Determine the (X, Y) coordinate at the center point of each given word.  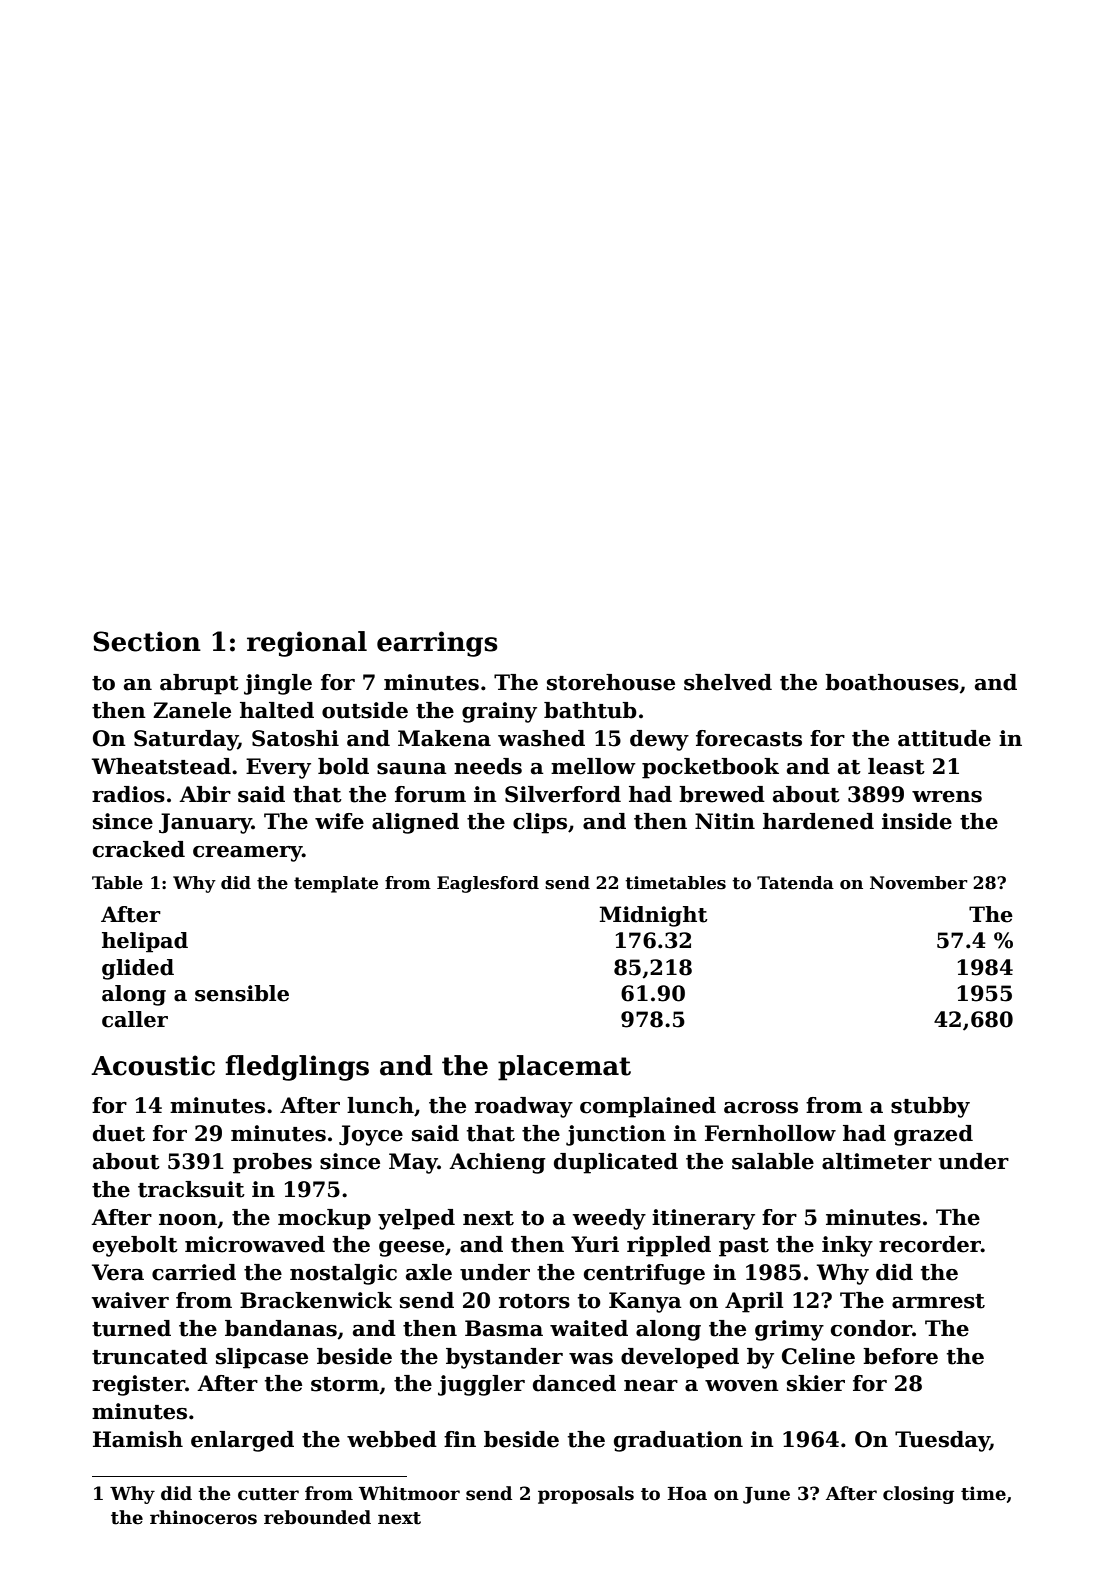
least (896, 766)
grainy (499, 712)
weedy (609, 1219)
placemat (564, 1068)
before (900, 1356)
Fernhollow (770, 1133)
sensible (242, 993)
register (138, 1385)
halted (277, 710)
